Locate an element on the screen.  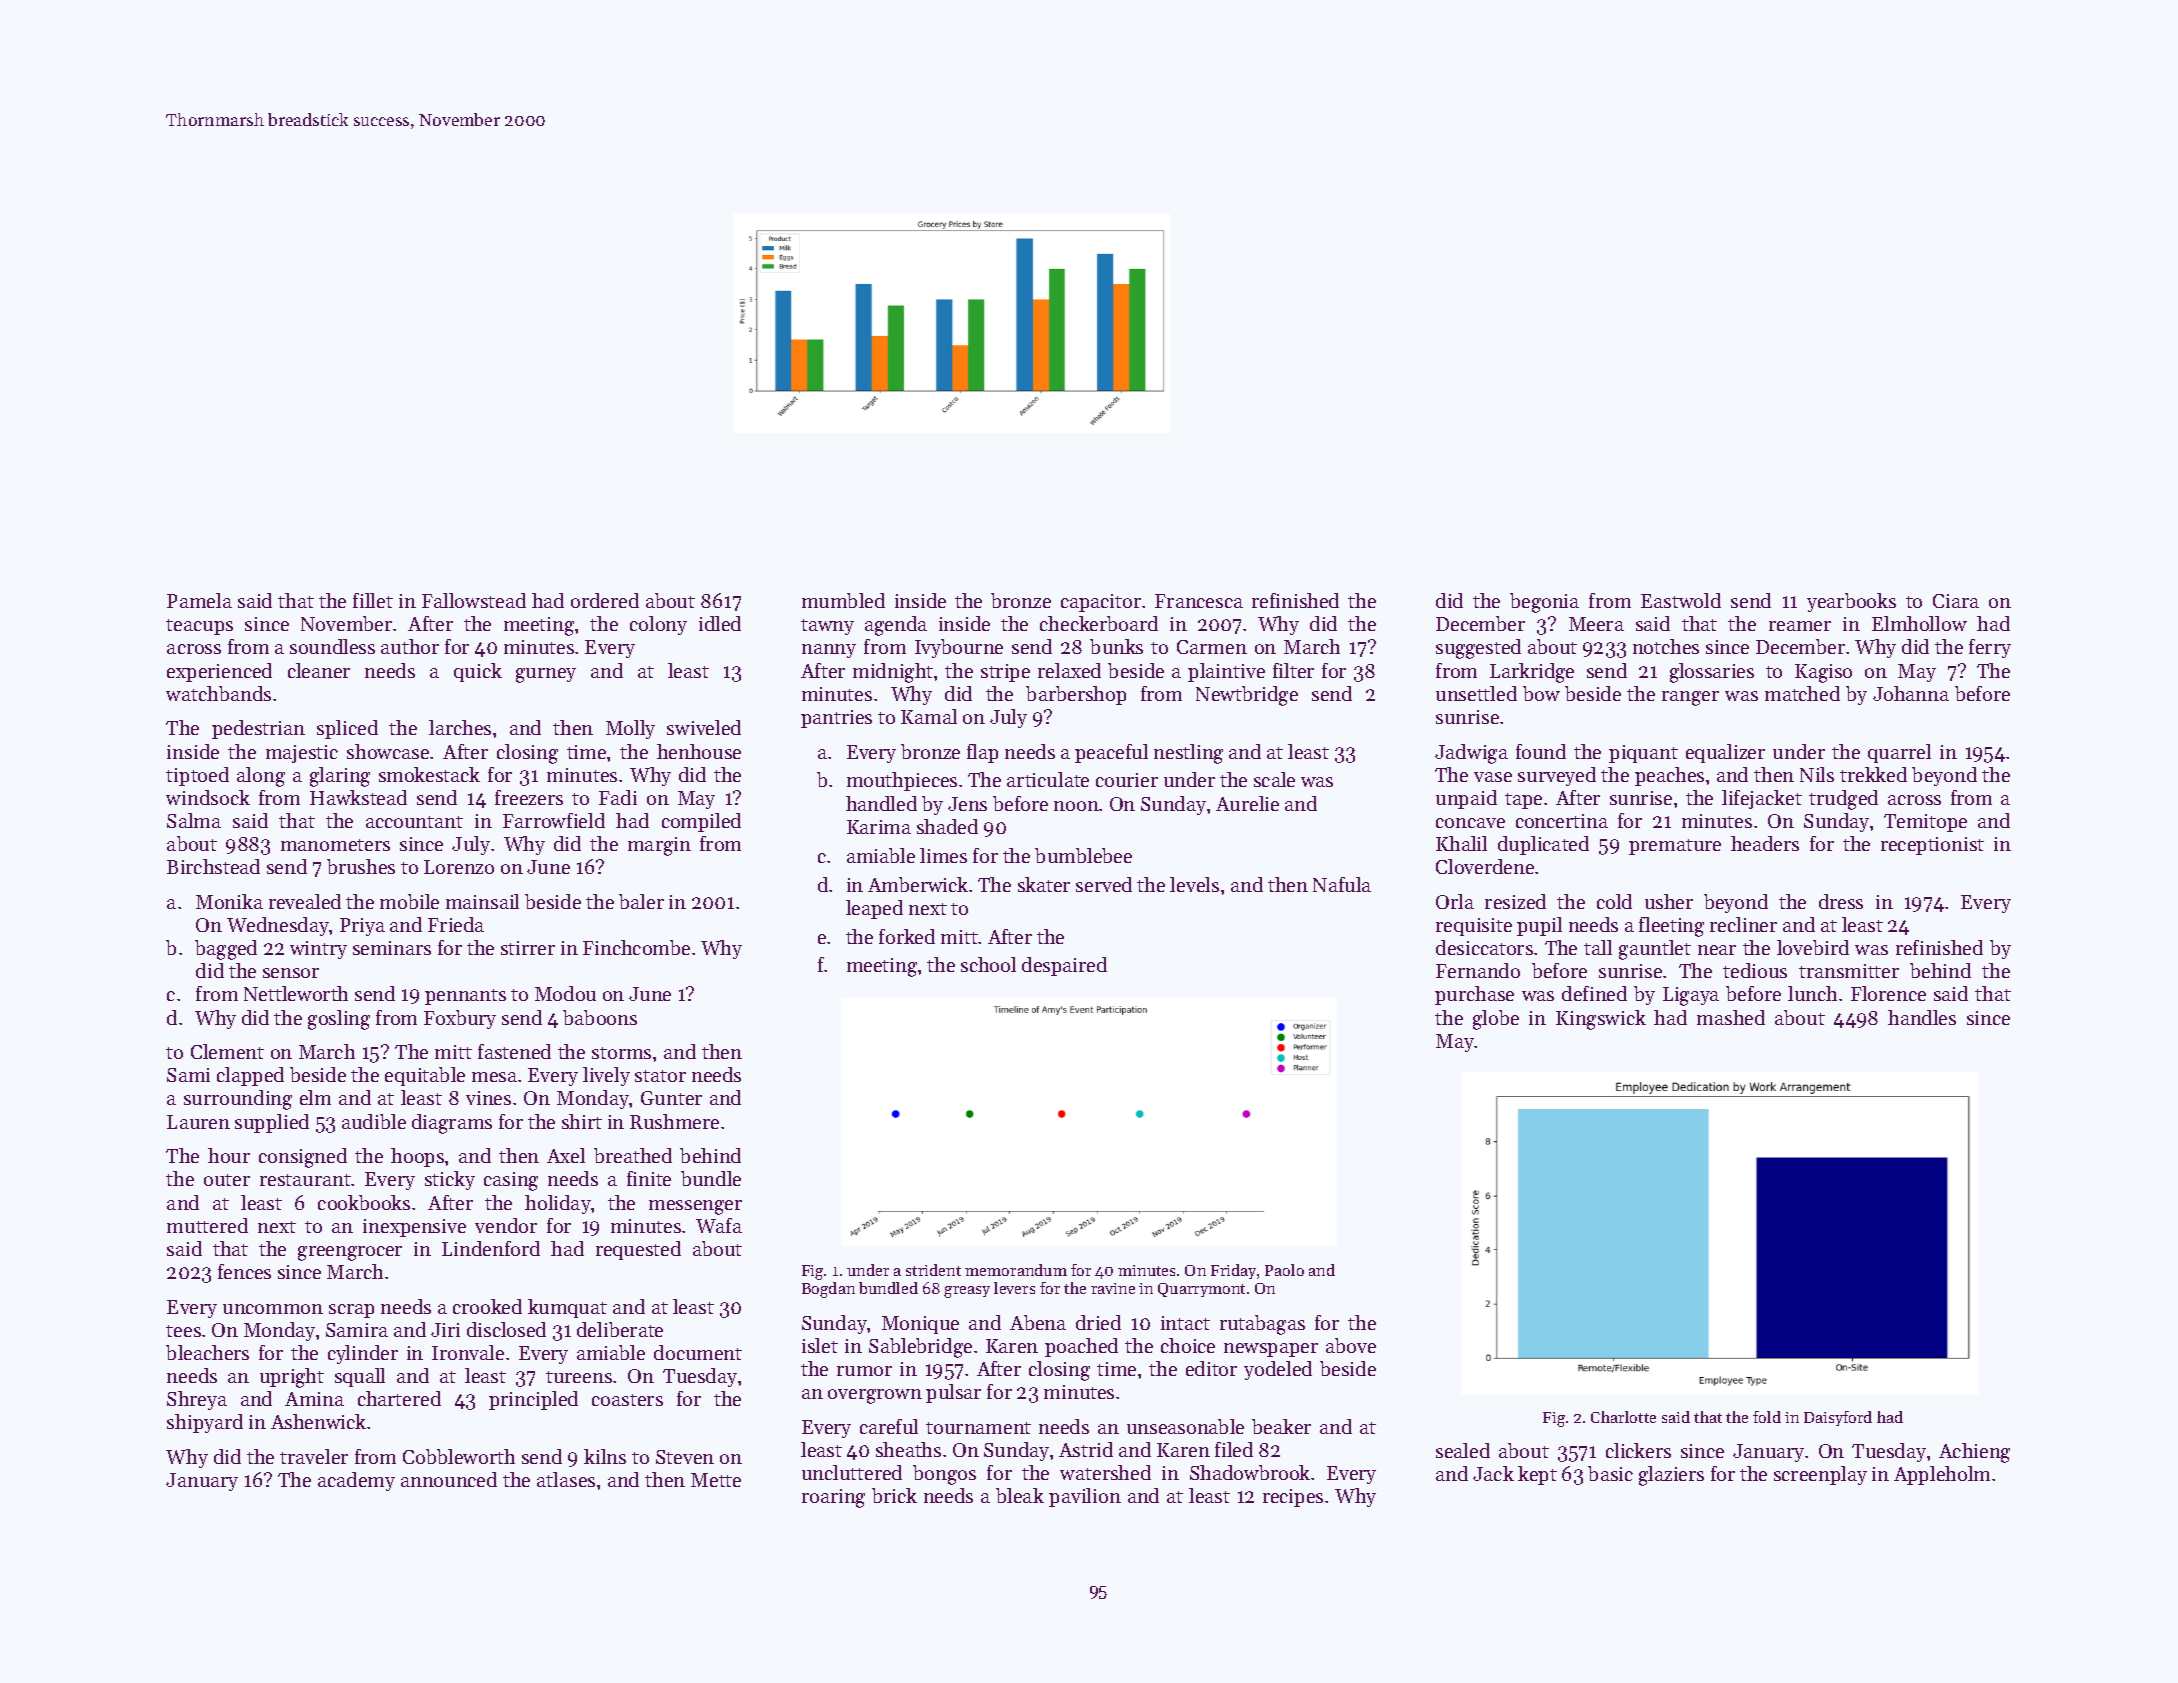
sensor is located at coordinates (291, 973).
